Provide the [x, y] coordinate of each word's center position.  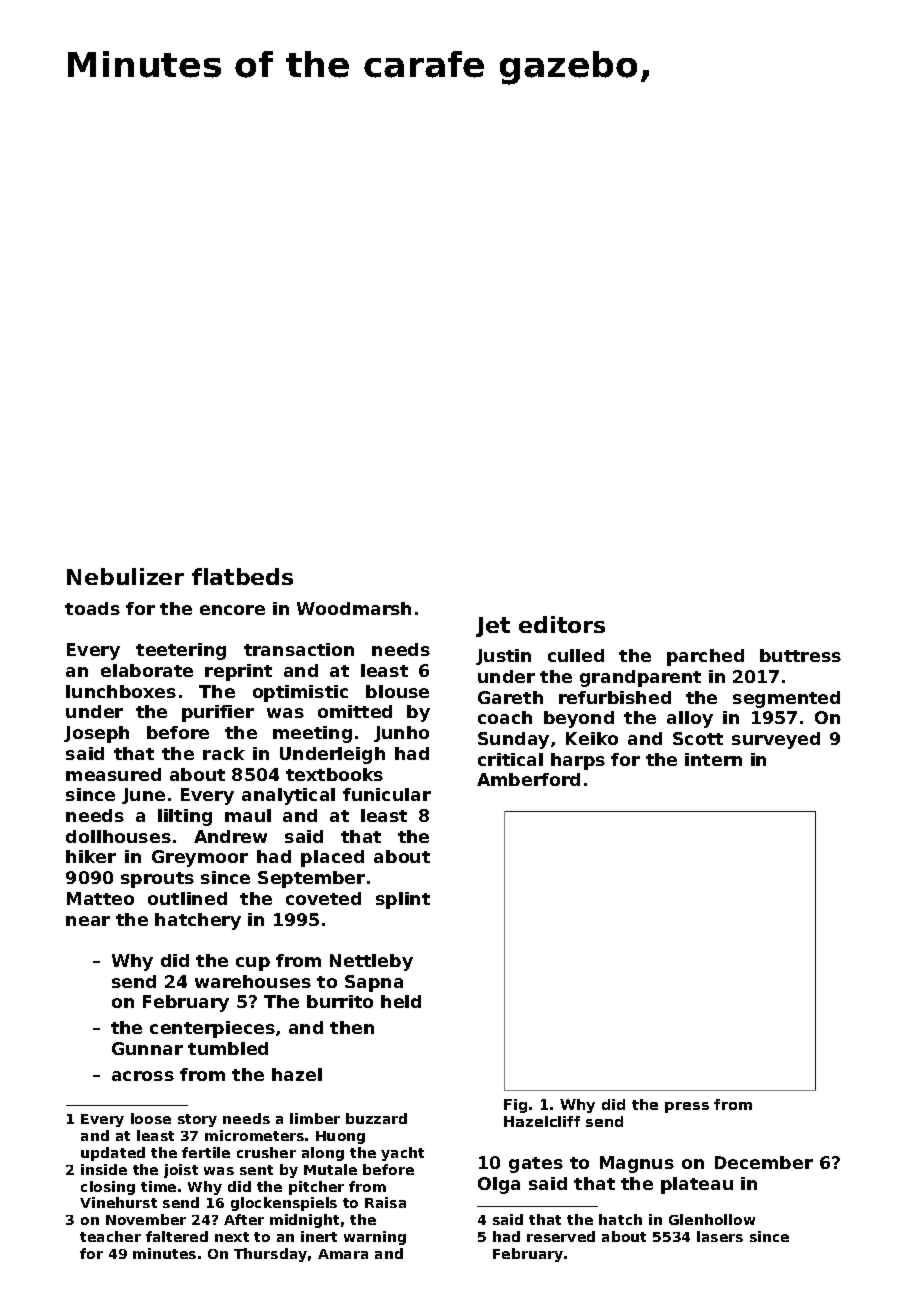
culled [576, 655]
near [88, 921]
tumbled [228, 1048]
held [401, 1001]
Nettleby [371, 962]
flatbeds [242, 576]
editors [562, 624]
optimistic [300, 693]
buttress [800, 655]
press [687, 1107]
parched [705, 657]
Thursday [270, 1255]
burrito [340, 1001]
